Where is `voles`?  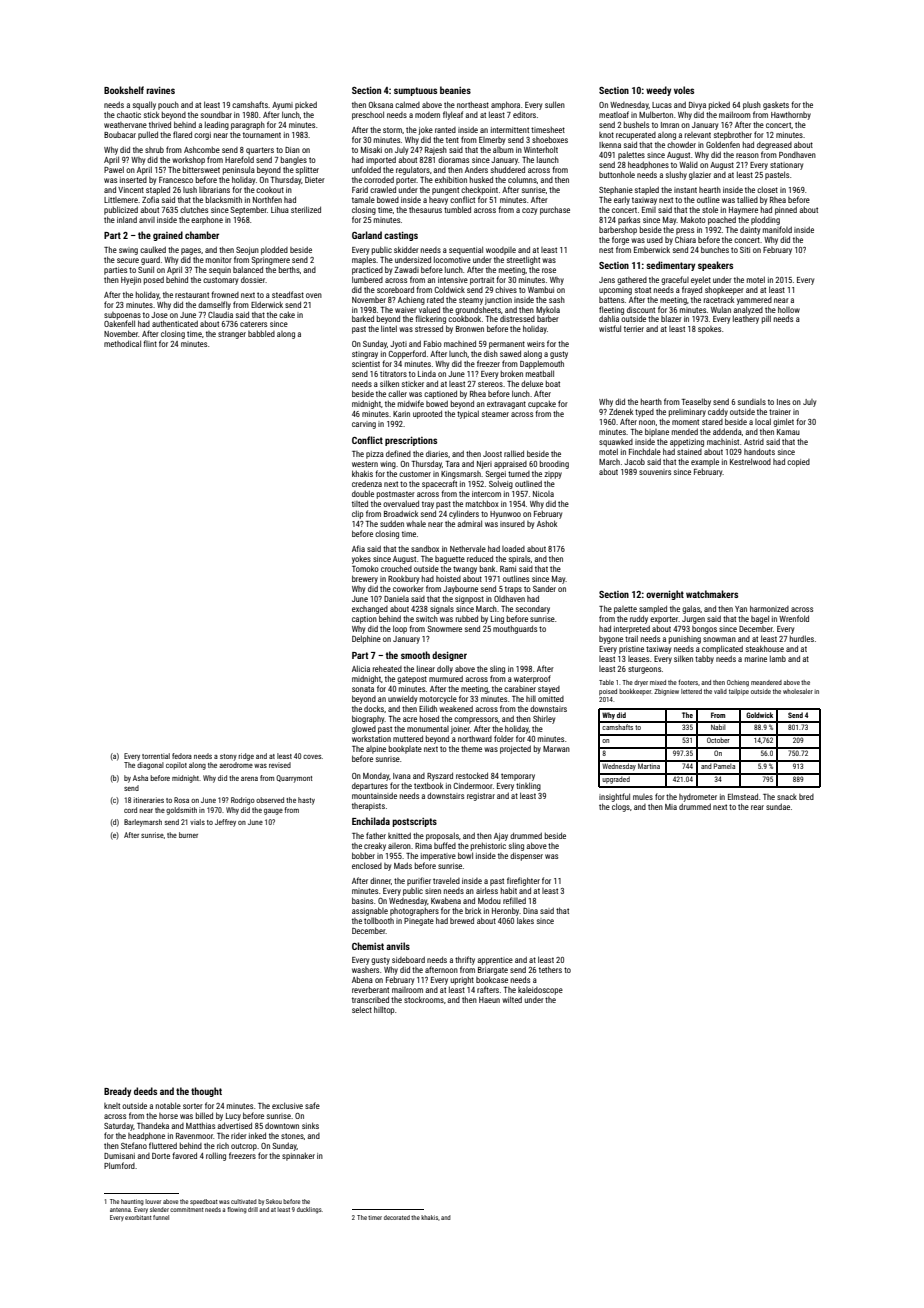
voles is located at coordinates (684, 90).
